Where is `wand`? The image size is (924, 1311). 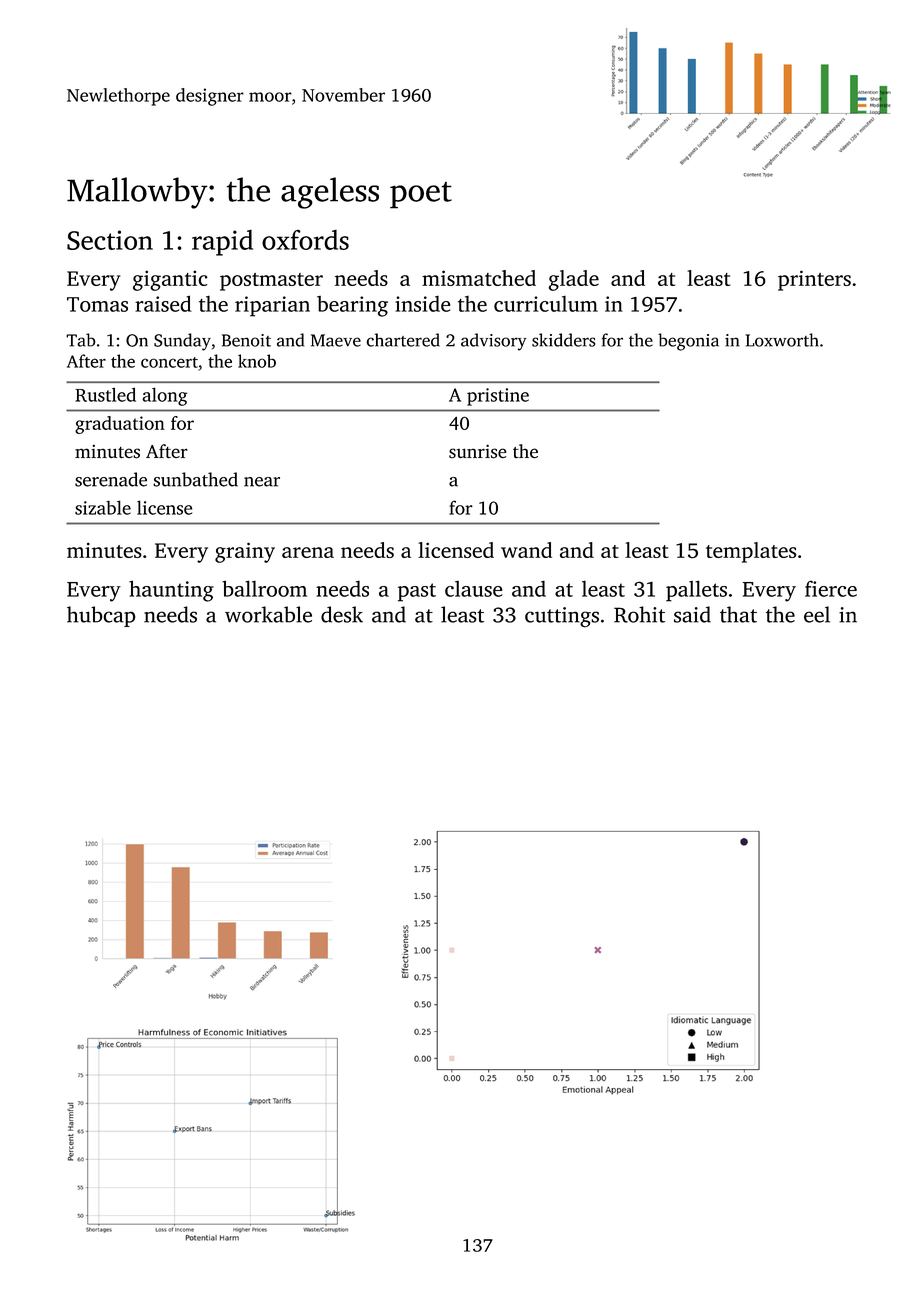 wand is located at coordinates (526, 550).
